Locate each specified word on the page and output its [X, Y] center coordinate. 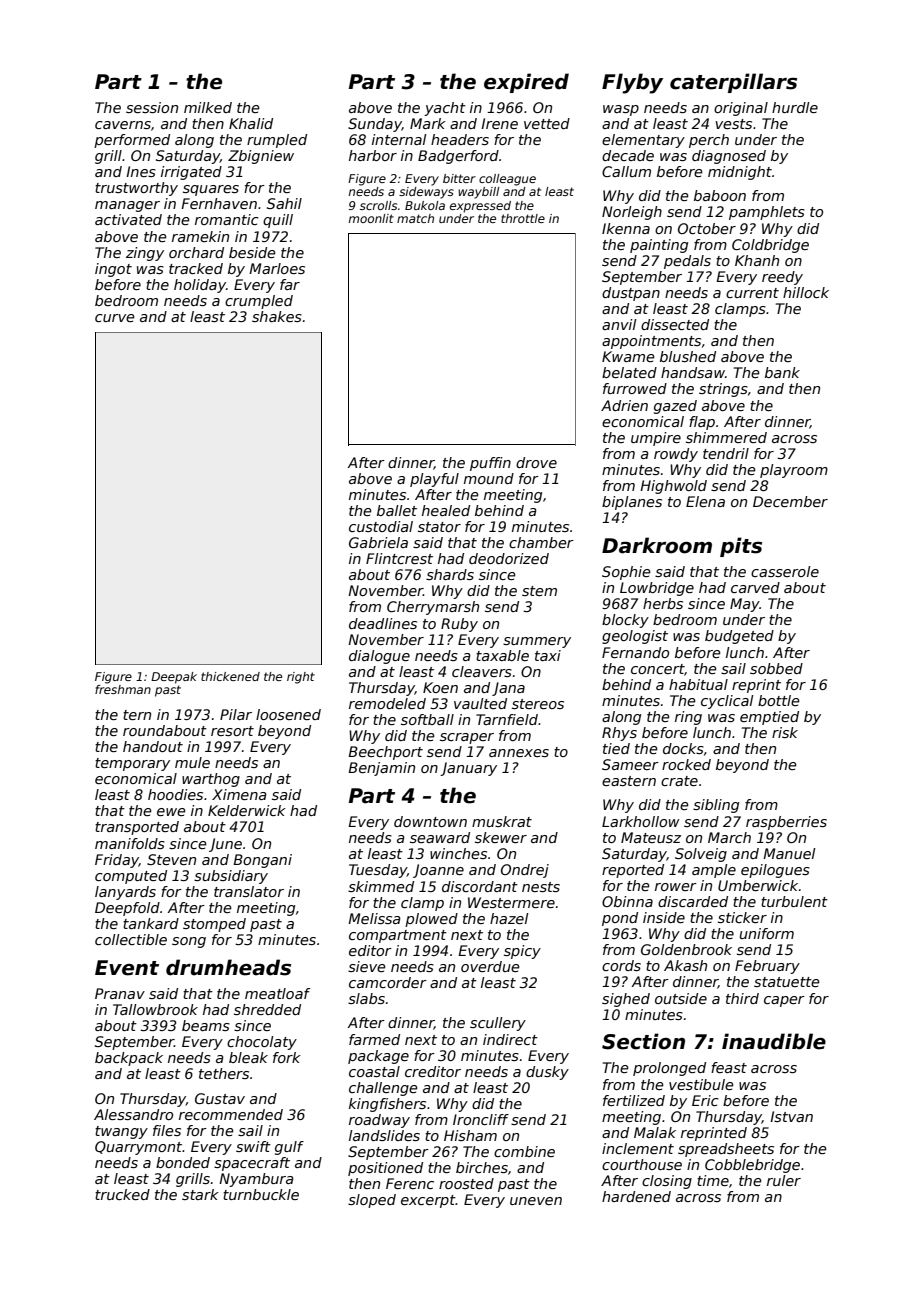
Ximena [239, 794]
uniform [767, 933]
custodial [381, 526]
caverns [123, 125]
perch [709, 141]
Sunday [375, 125]
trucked [122, 1194]
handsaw [693, 372]
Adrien [624, 405]
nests [541, 887]
